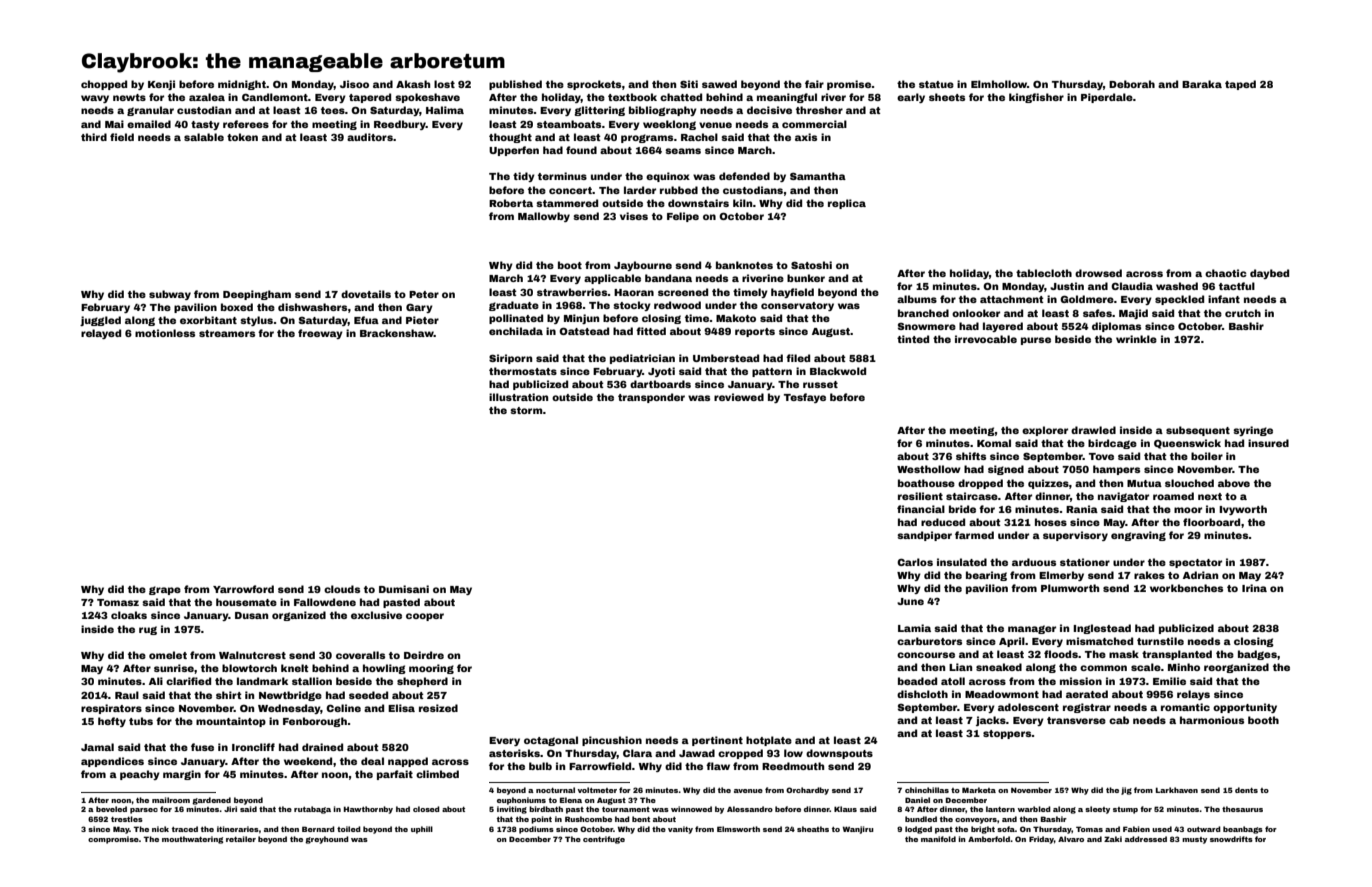 The width and height of the screenshot is (1372, 887). What do you see at coordinates (1133, 314) in the screenshot?
I see `Majid` at bounding box center [1133, 314].
